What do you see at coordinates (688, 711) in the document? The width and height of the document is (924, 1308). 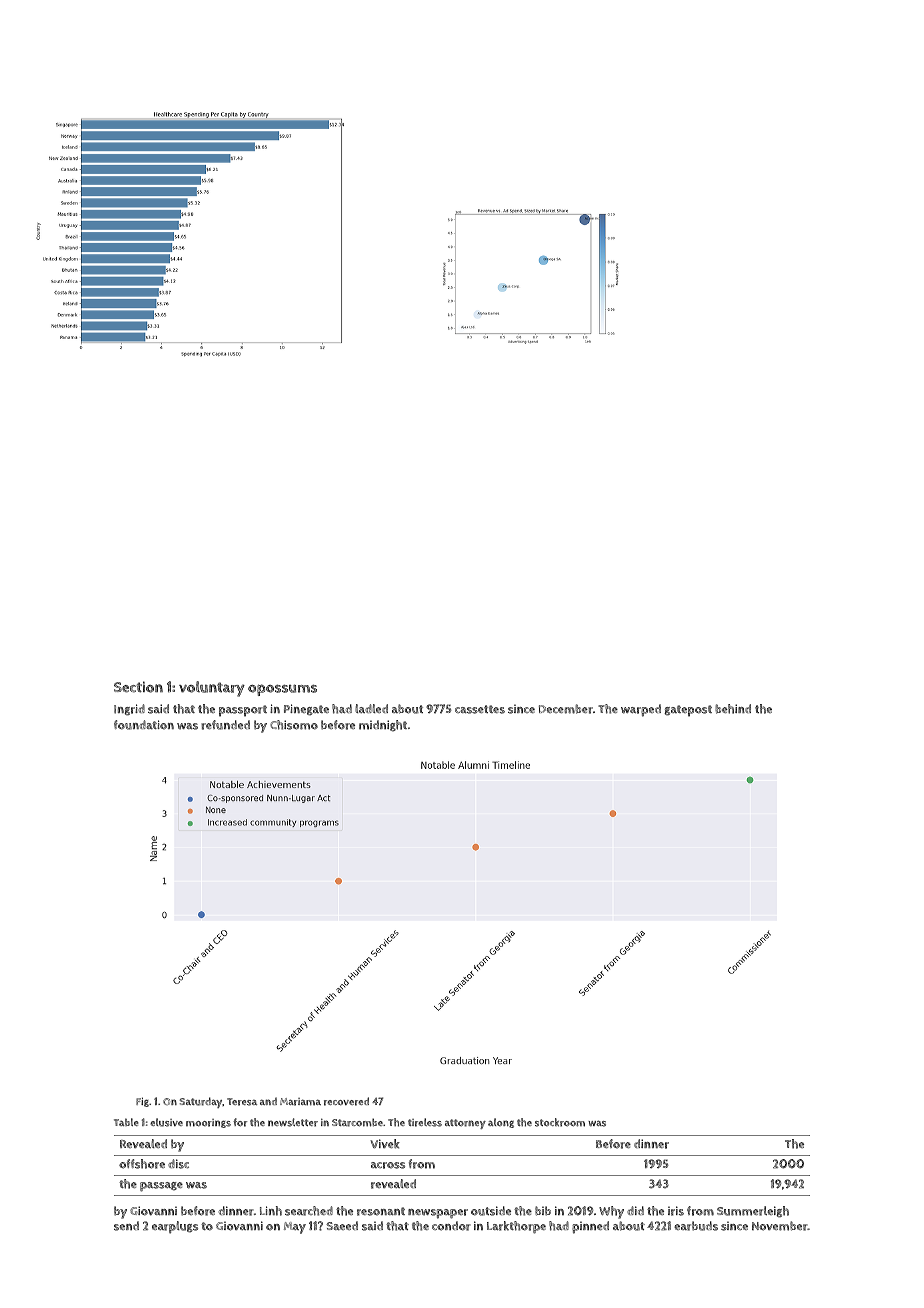 I see `gatepost` at bounding box center [688, 711].
